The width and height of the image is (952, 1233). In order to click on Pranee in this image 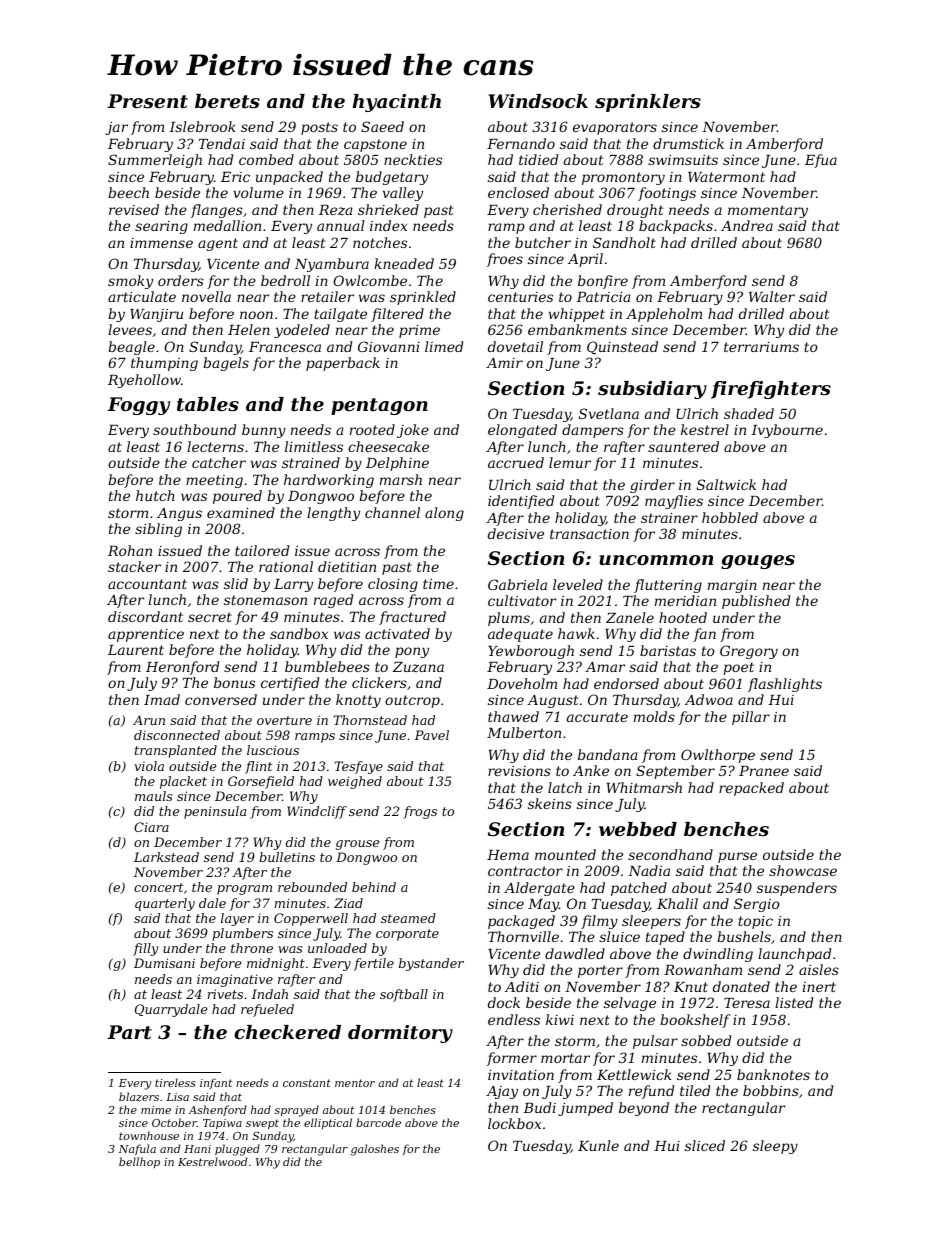, I will do `click(764, 771)`.
